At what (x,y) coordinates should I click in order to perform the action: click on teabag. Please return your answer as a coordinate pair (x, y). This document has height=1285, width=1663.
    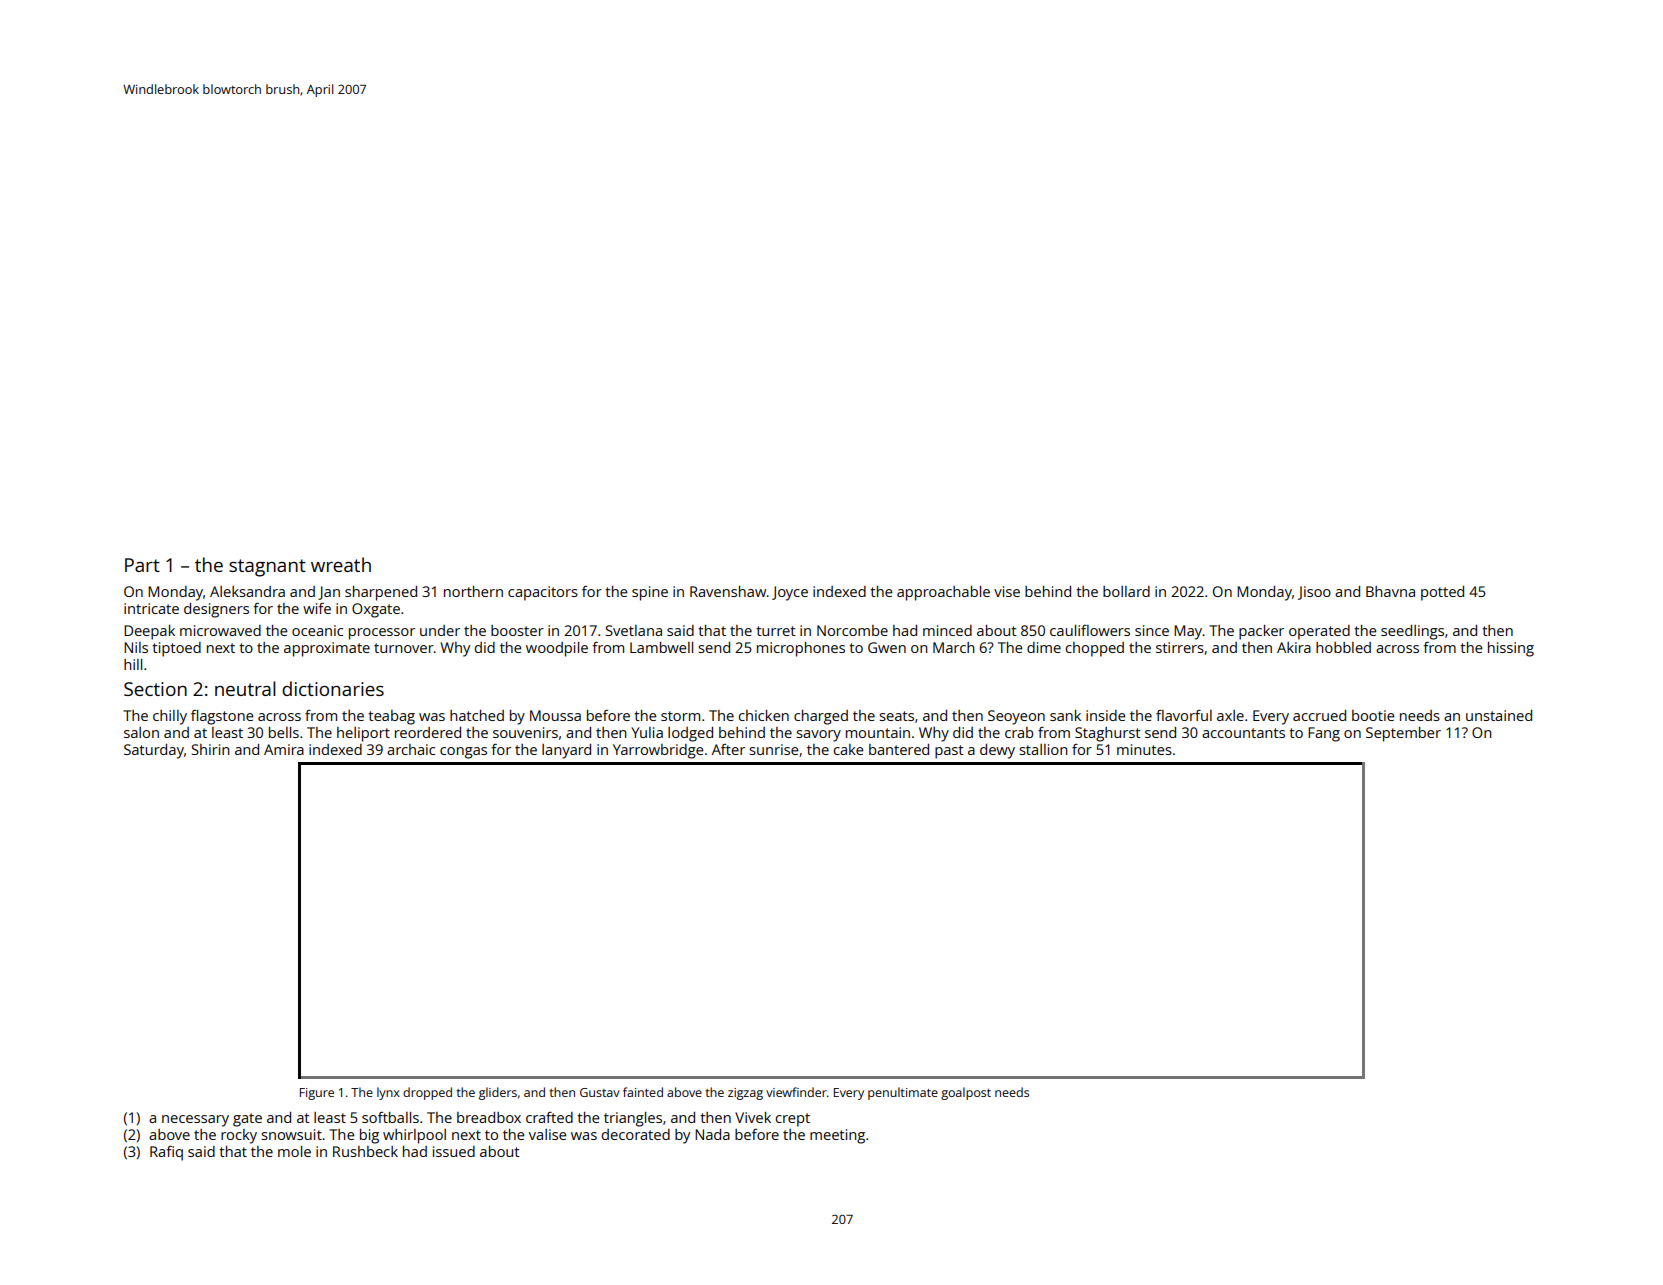
    Looking at the image, I should click on (391, 717).
